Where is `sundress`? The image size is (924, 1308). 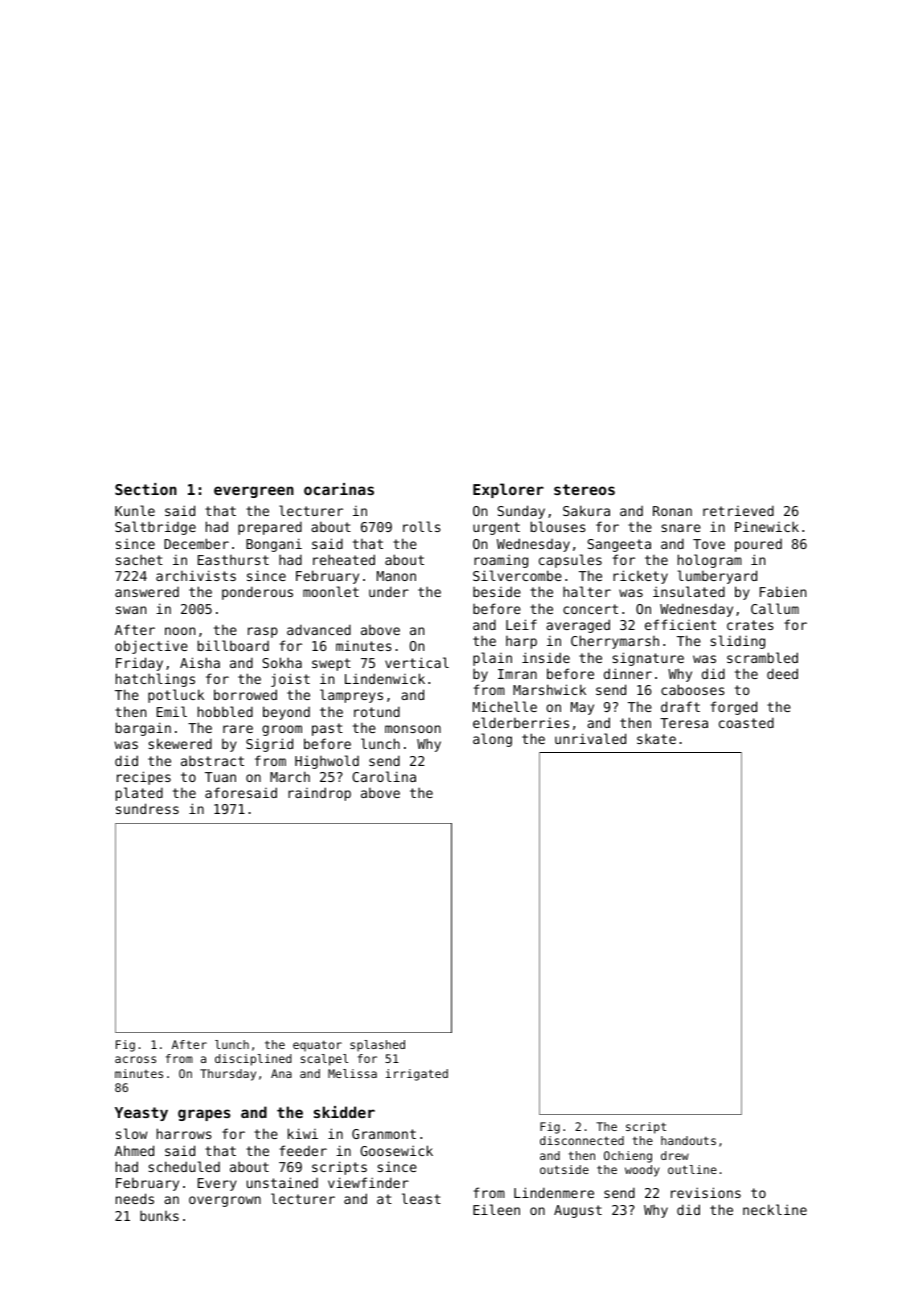 sundress is located at coordinates (147, 808).
